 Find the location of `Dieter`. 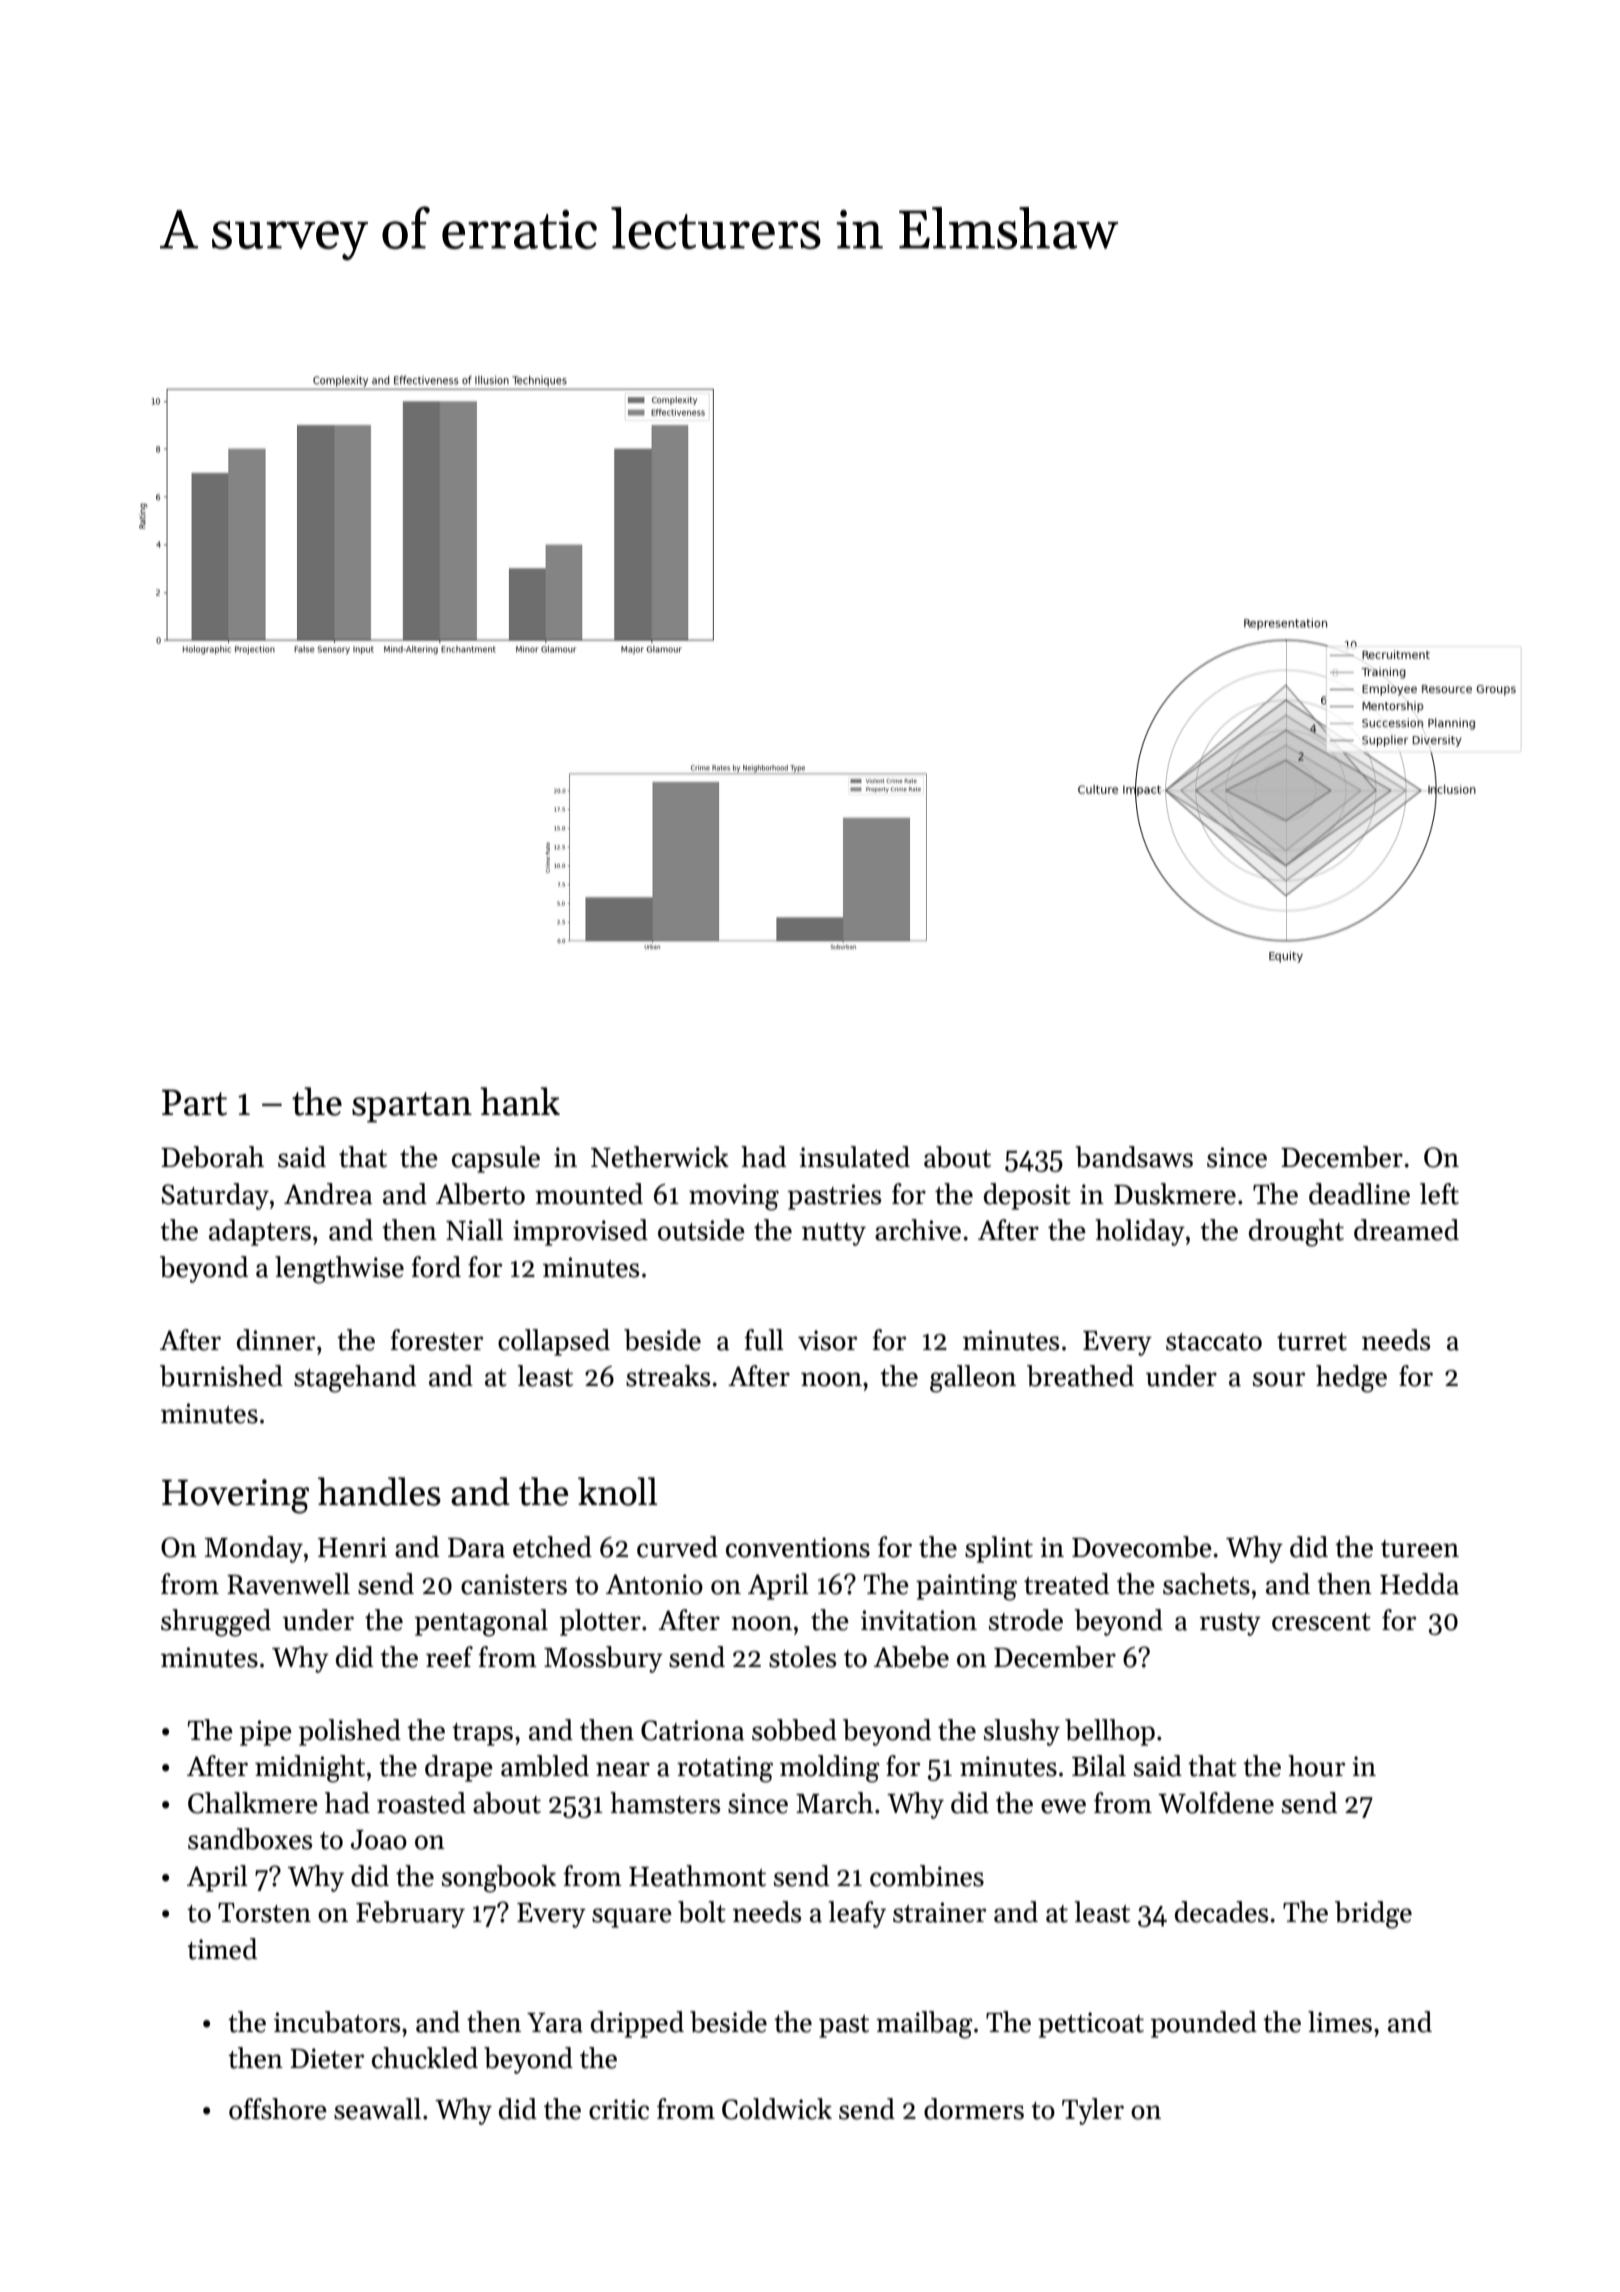

Dieter is located at coordinates (327, 2058).
